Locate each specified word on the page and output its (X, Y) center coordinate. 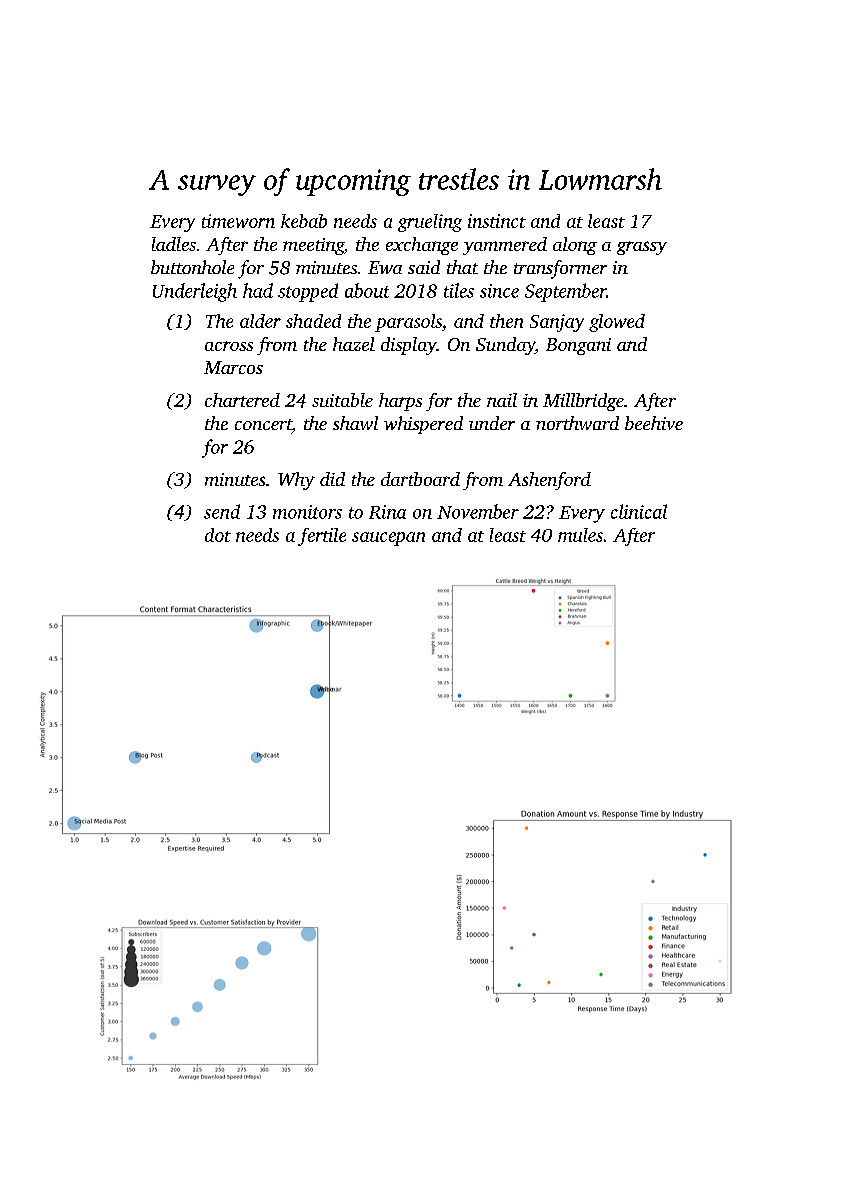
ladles (174, 244)
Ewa (385, 267)
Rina (387, 512)
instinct (497, 221)
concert (263, 424)
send (222, 511)
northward (577, 423)
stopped (308, 292)
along (575, 246)
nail (502, 400)
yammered (505, 246)
